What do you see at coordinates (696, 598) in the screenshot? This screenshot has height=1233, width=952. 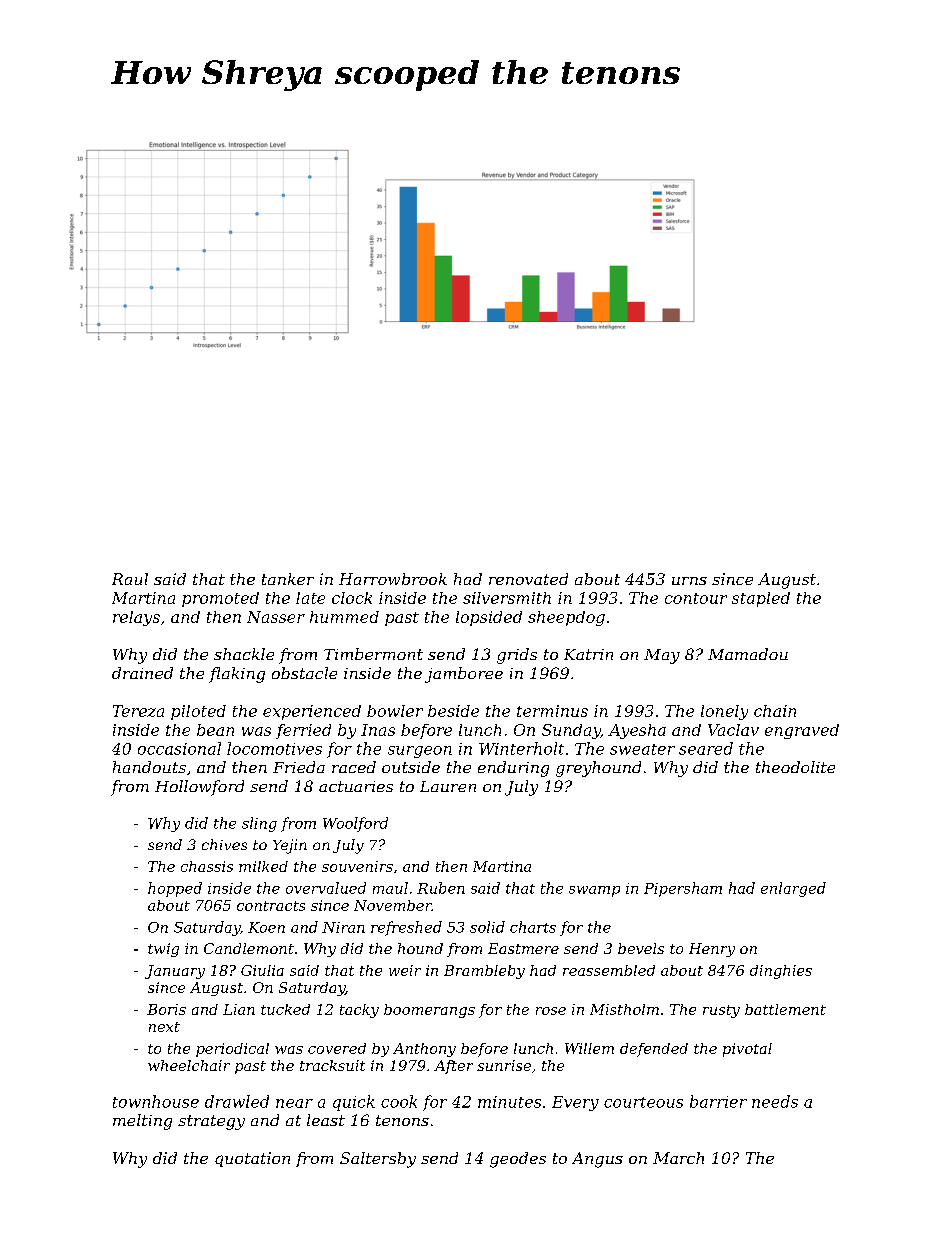 I see `contour` at bounding box center [696, 598].
